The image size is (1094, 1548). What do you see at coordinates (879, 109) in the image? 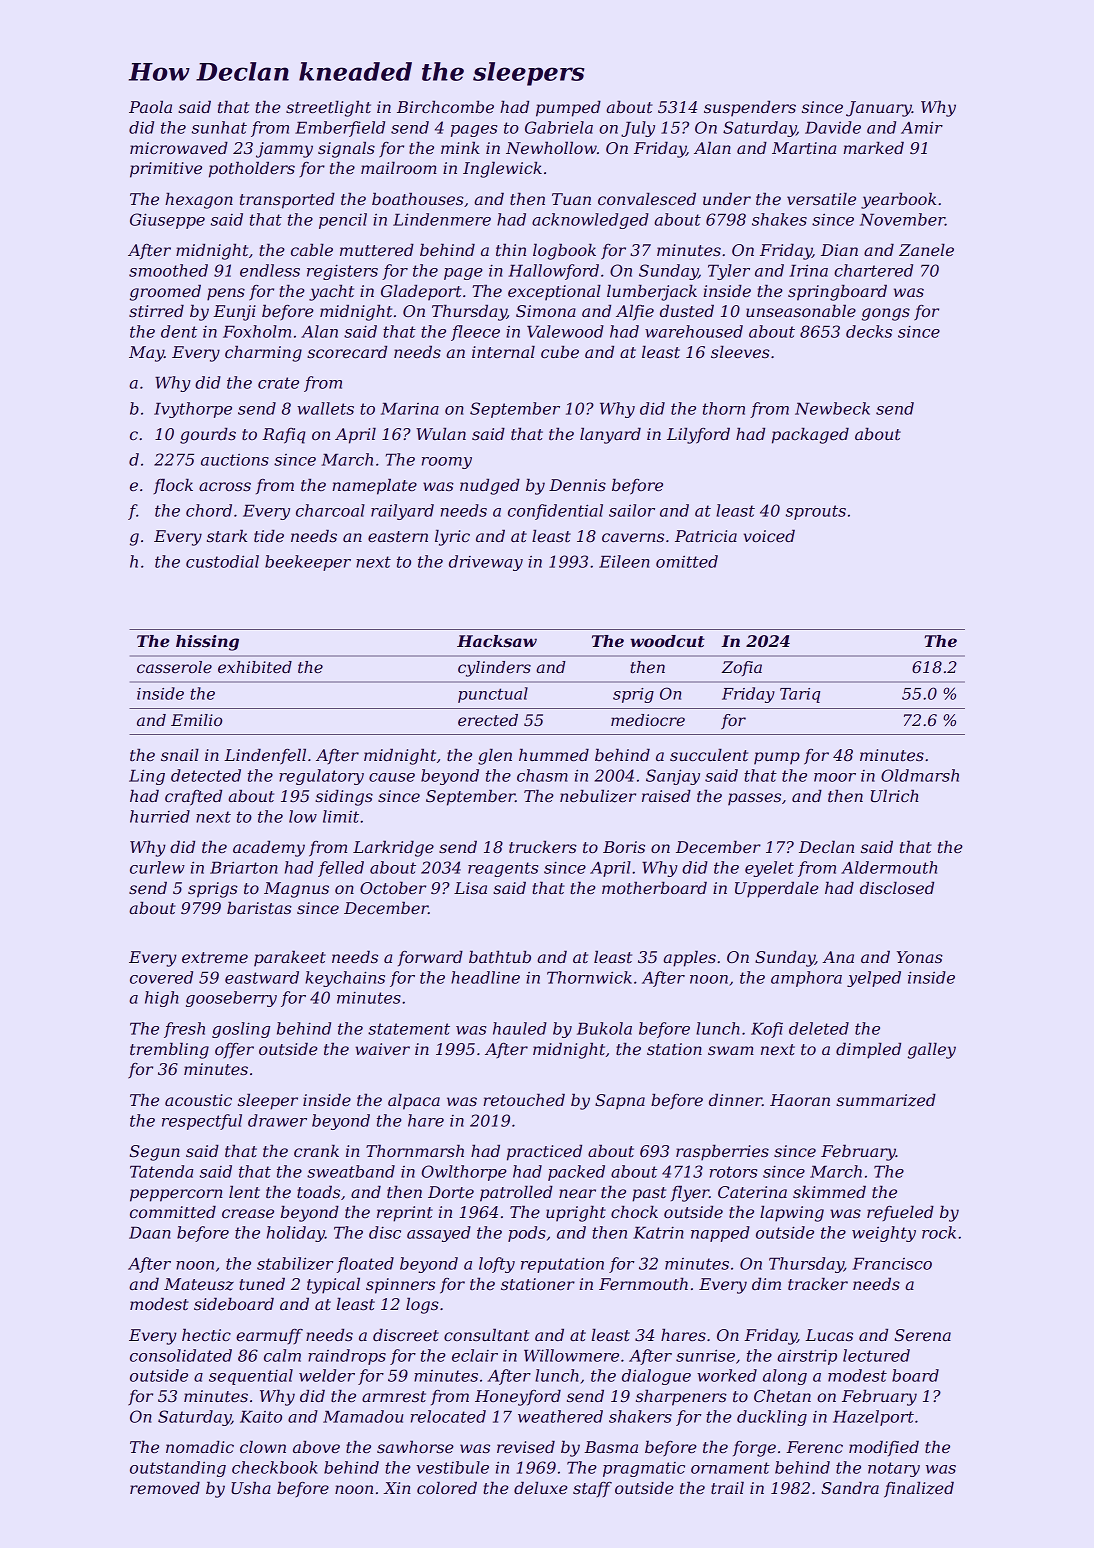
I see `January` at bounding box center [879, 109].
